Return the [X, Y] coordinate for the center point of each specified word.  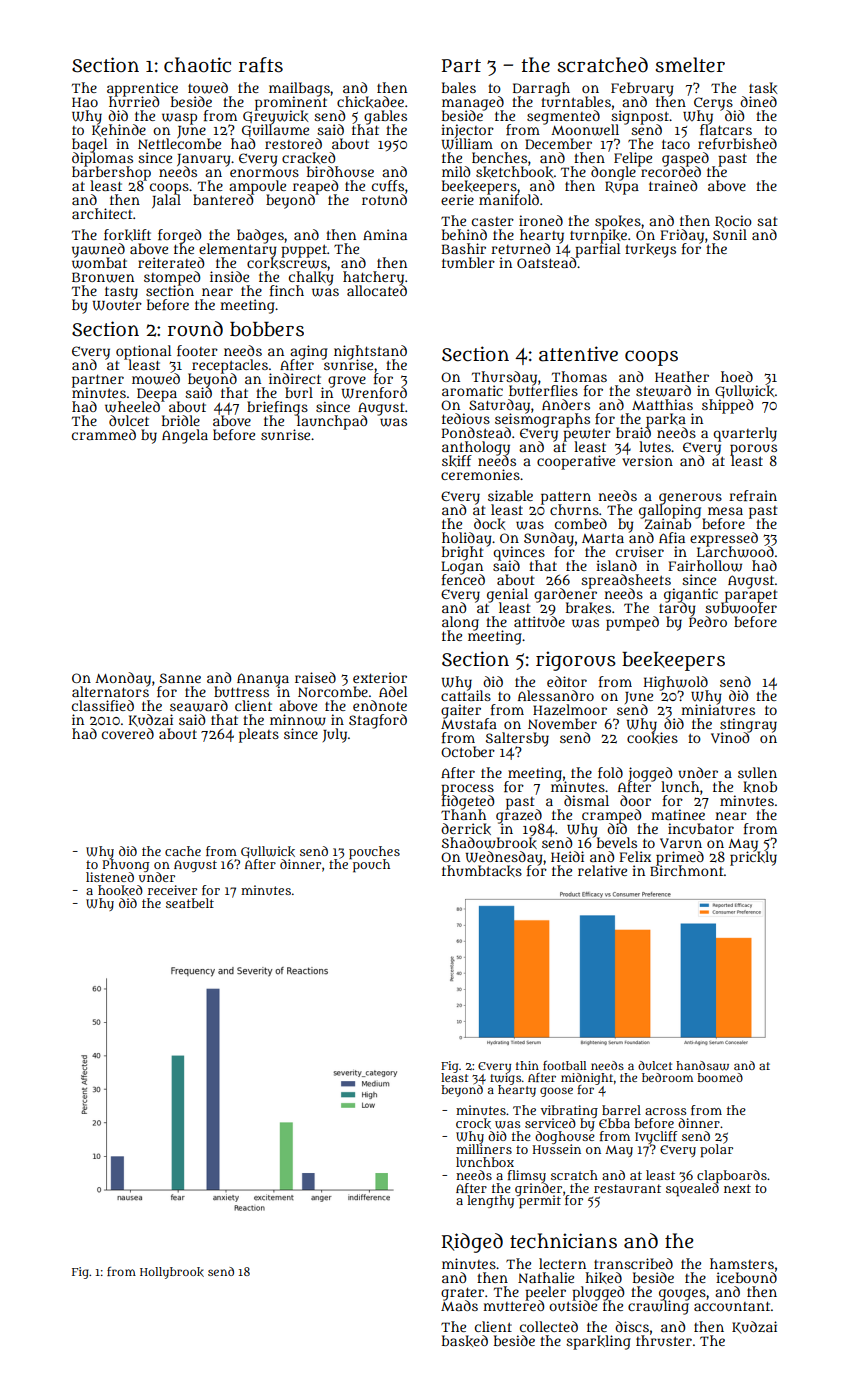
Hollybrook [172, 1273]
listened [110, 877]
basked [465, 1341]
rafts [261, 65]
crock [473, 1123]
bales [459, 87]
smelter [690, 65]
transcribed [633, 1263]
